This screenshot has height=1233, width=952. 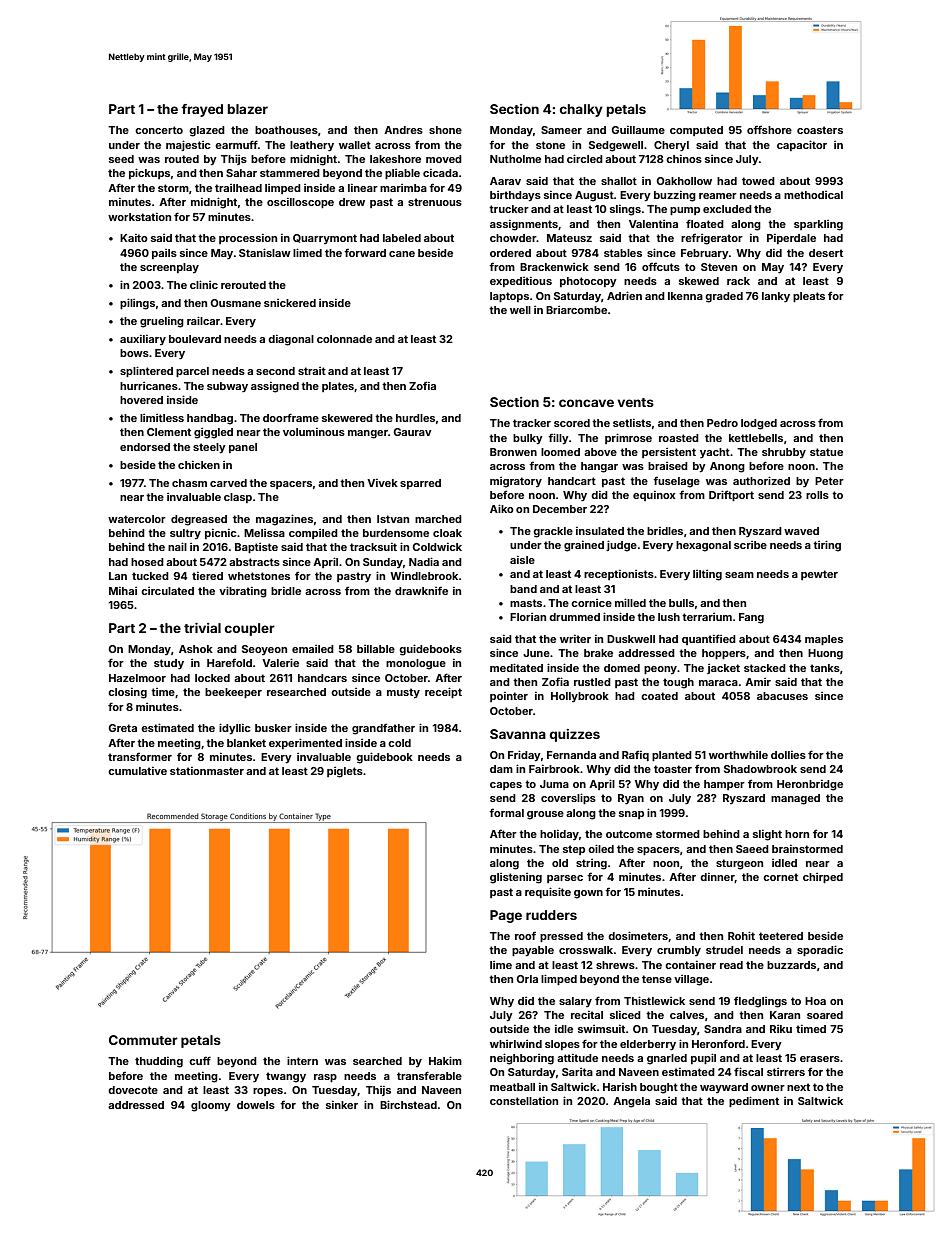 I want to click on dollies, so click(x=788, y=755).
